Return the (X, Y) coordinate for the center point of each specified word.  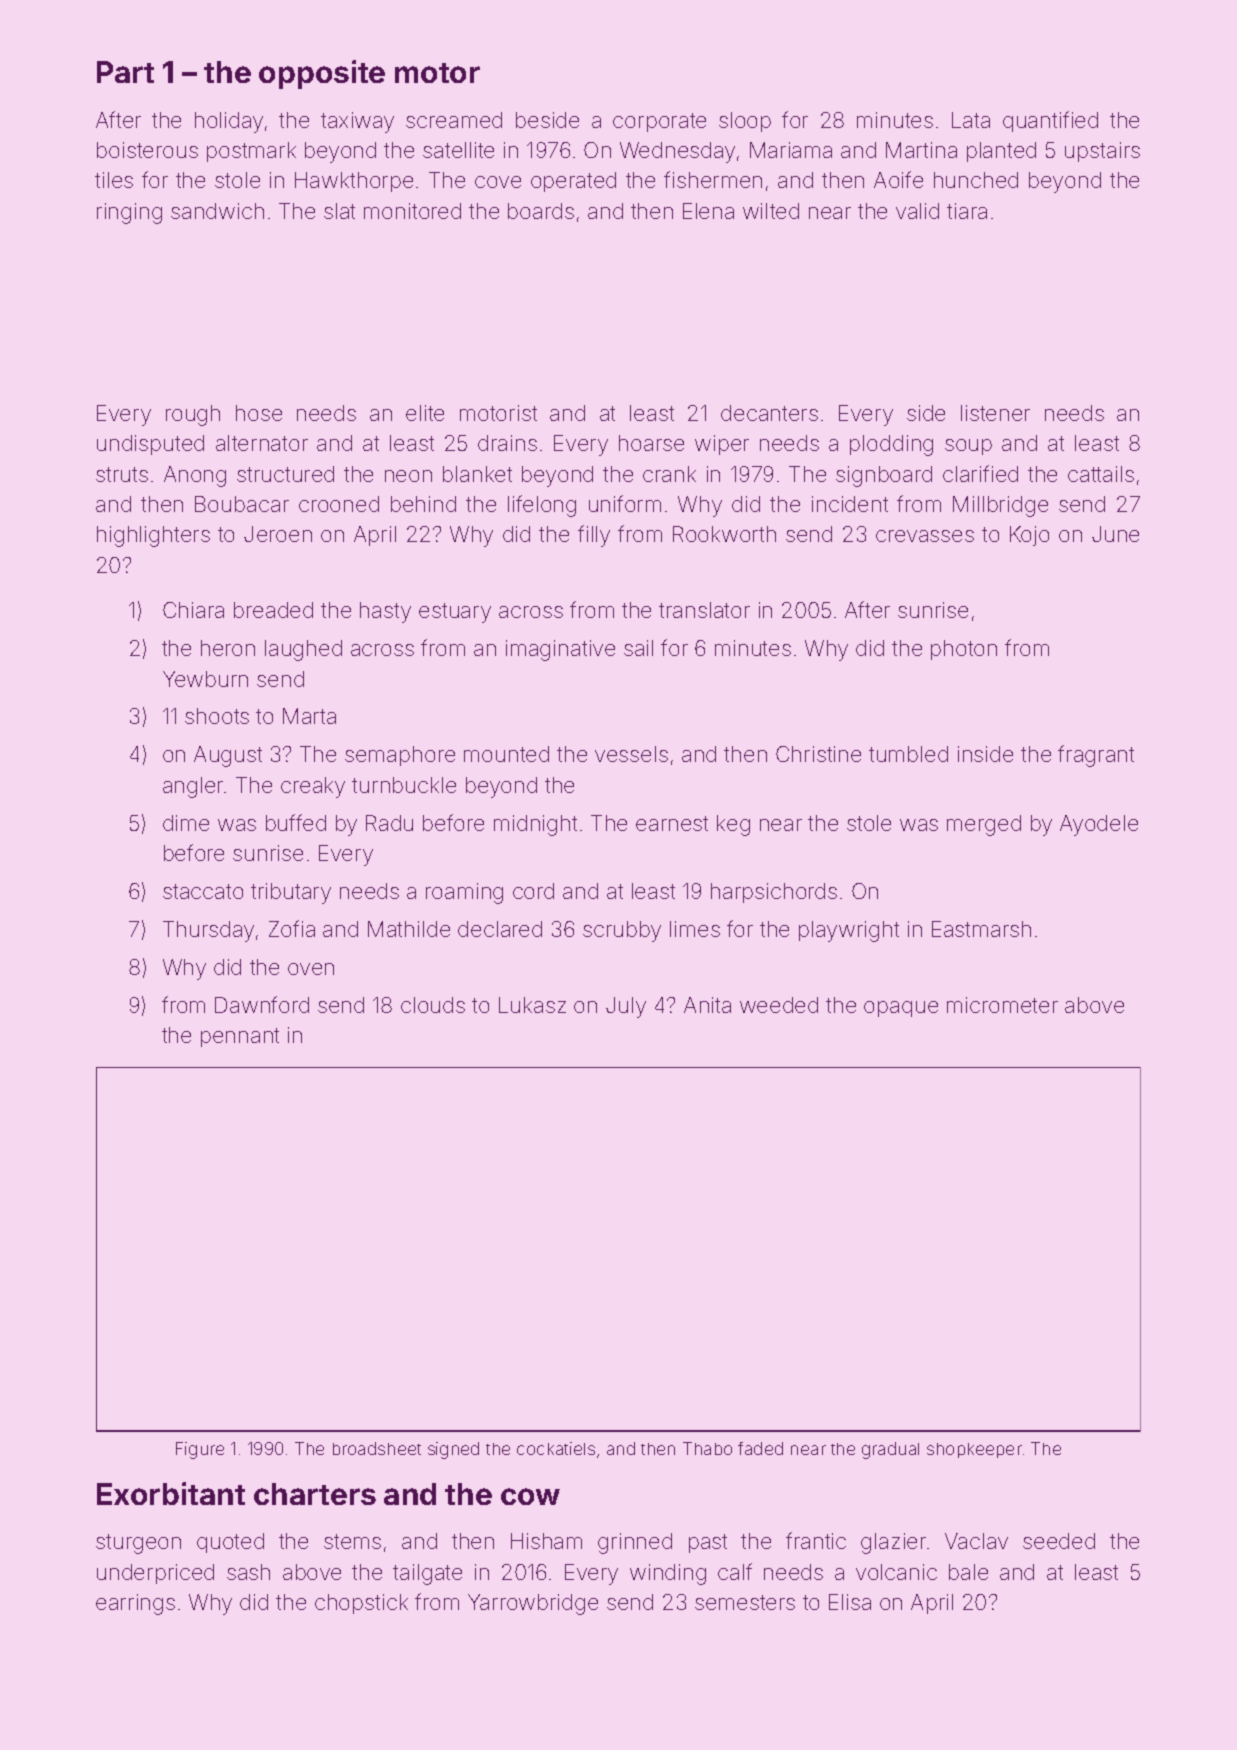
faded (760, 1448)
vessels (631, 754)
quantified (1050, 121)
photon (964, 650)
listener (995, 413)
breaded (273, 610)
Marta (309, 716)
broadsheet (377, 1448)
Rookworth (724, 534)
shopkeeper (974, 1450)
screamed (454, 120)
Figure (200, 1450)
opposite (322, 74)
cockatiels (556, 1448)
